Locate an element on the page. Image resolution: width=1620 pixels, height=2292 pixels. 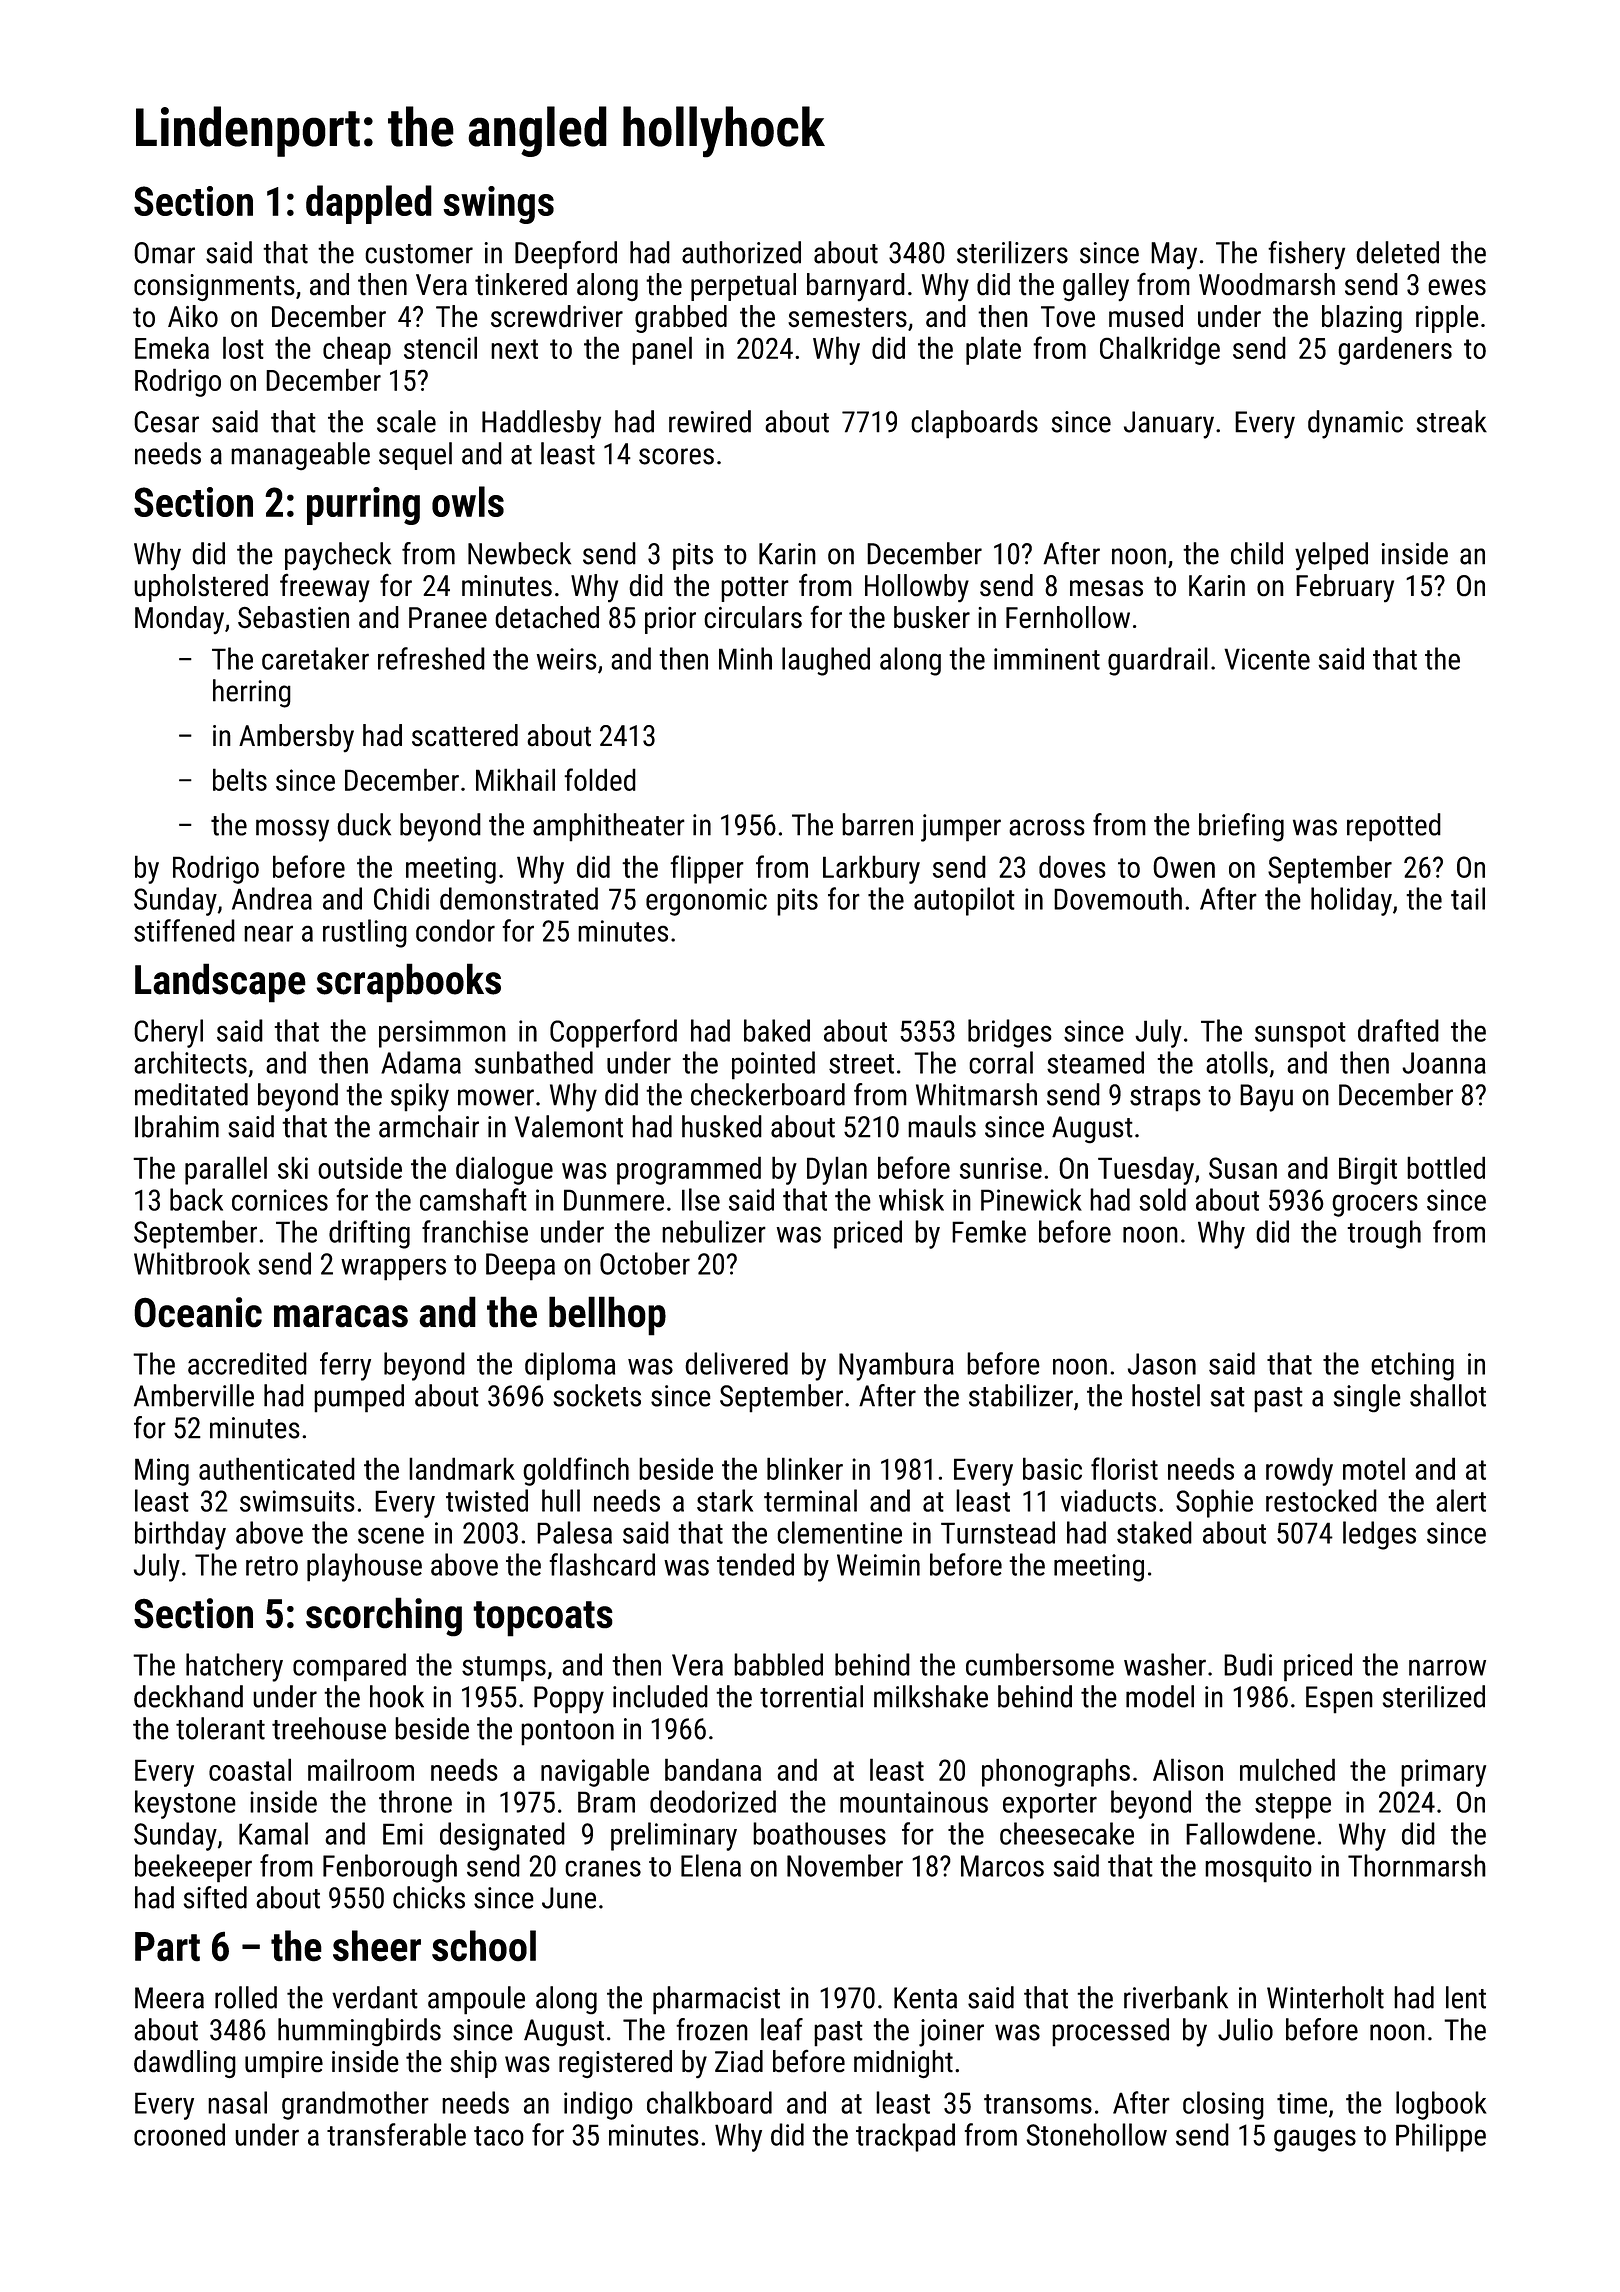
weirs is located at coordinates (567, 659).
